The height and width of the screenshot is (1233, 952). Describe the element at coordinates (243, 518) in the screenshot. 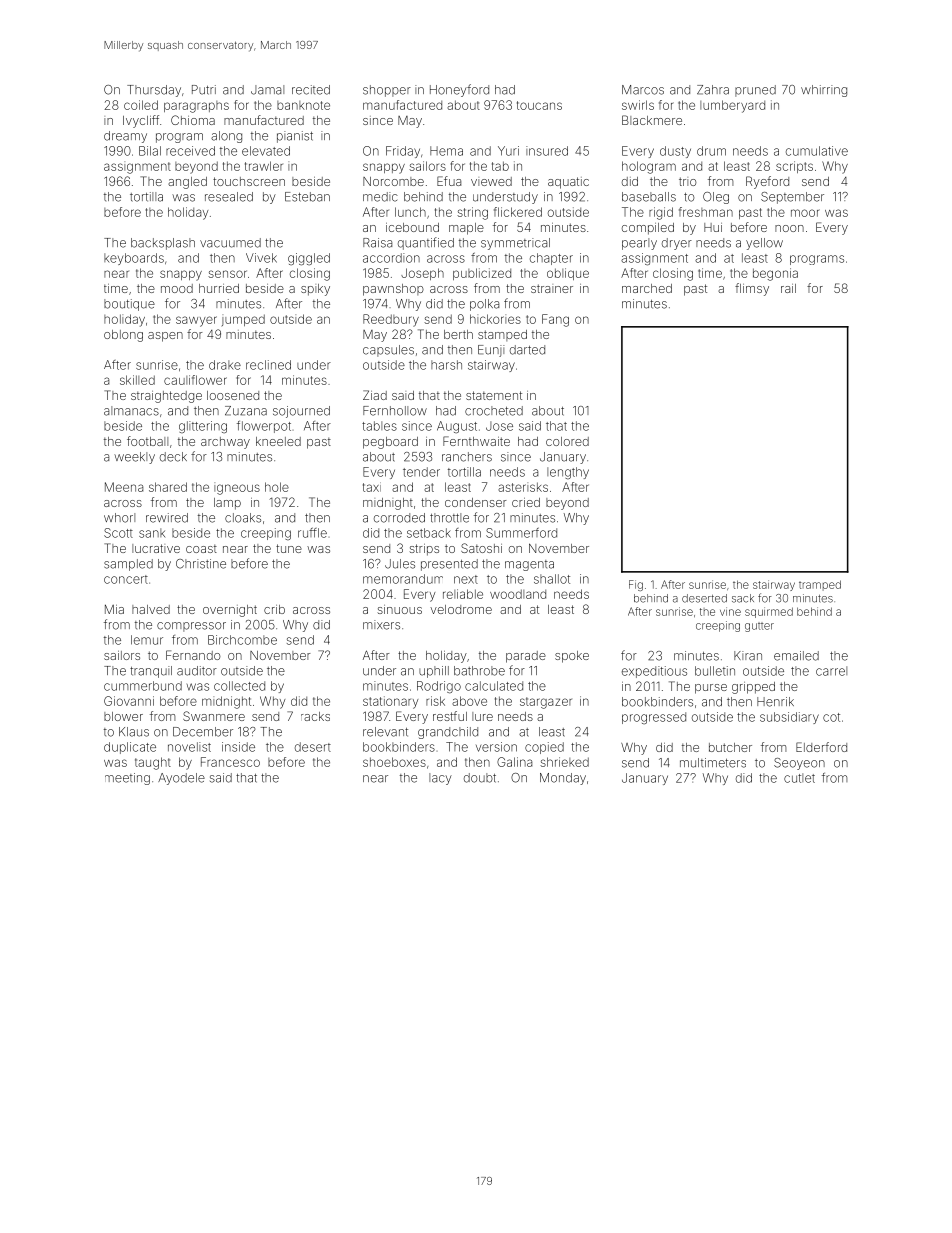

I see `cloaks` at that location.
